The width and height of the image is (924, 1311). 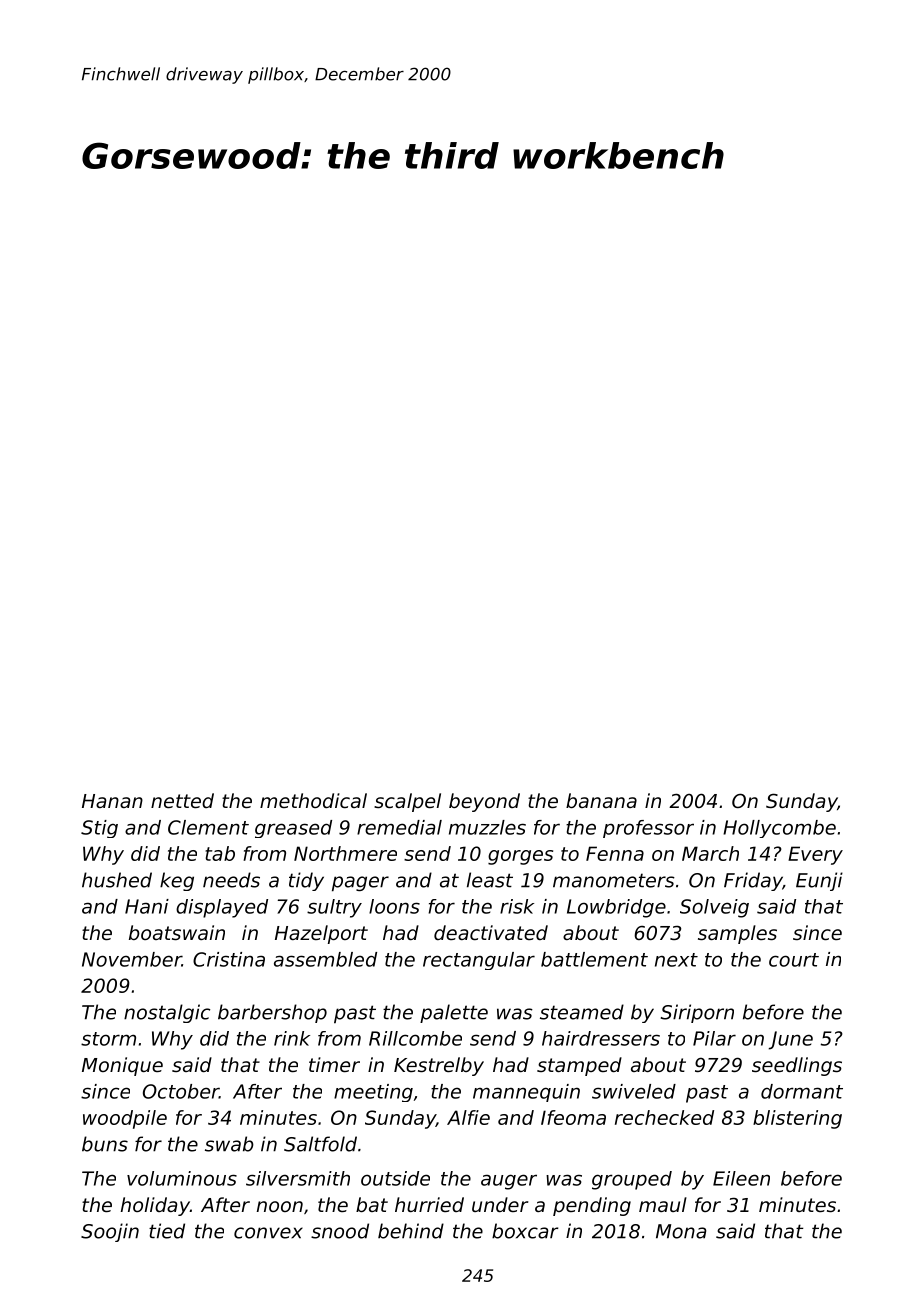 I want to click on Hollycombe, so click(x=779, y=829).
